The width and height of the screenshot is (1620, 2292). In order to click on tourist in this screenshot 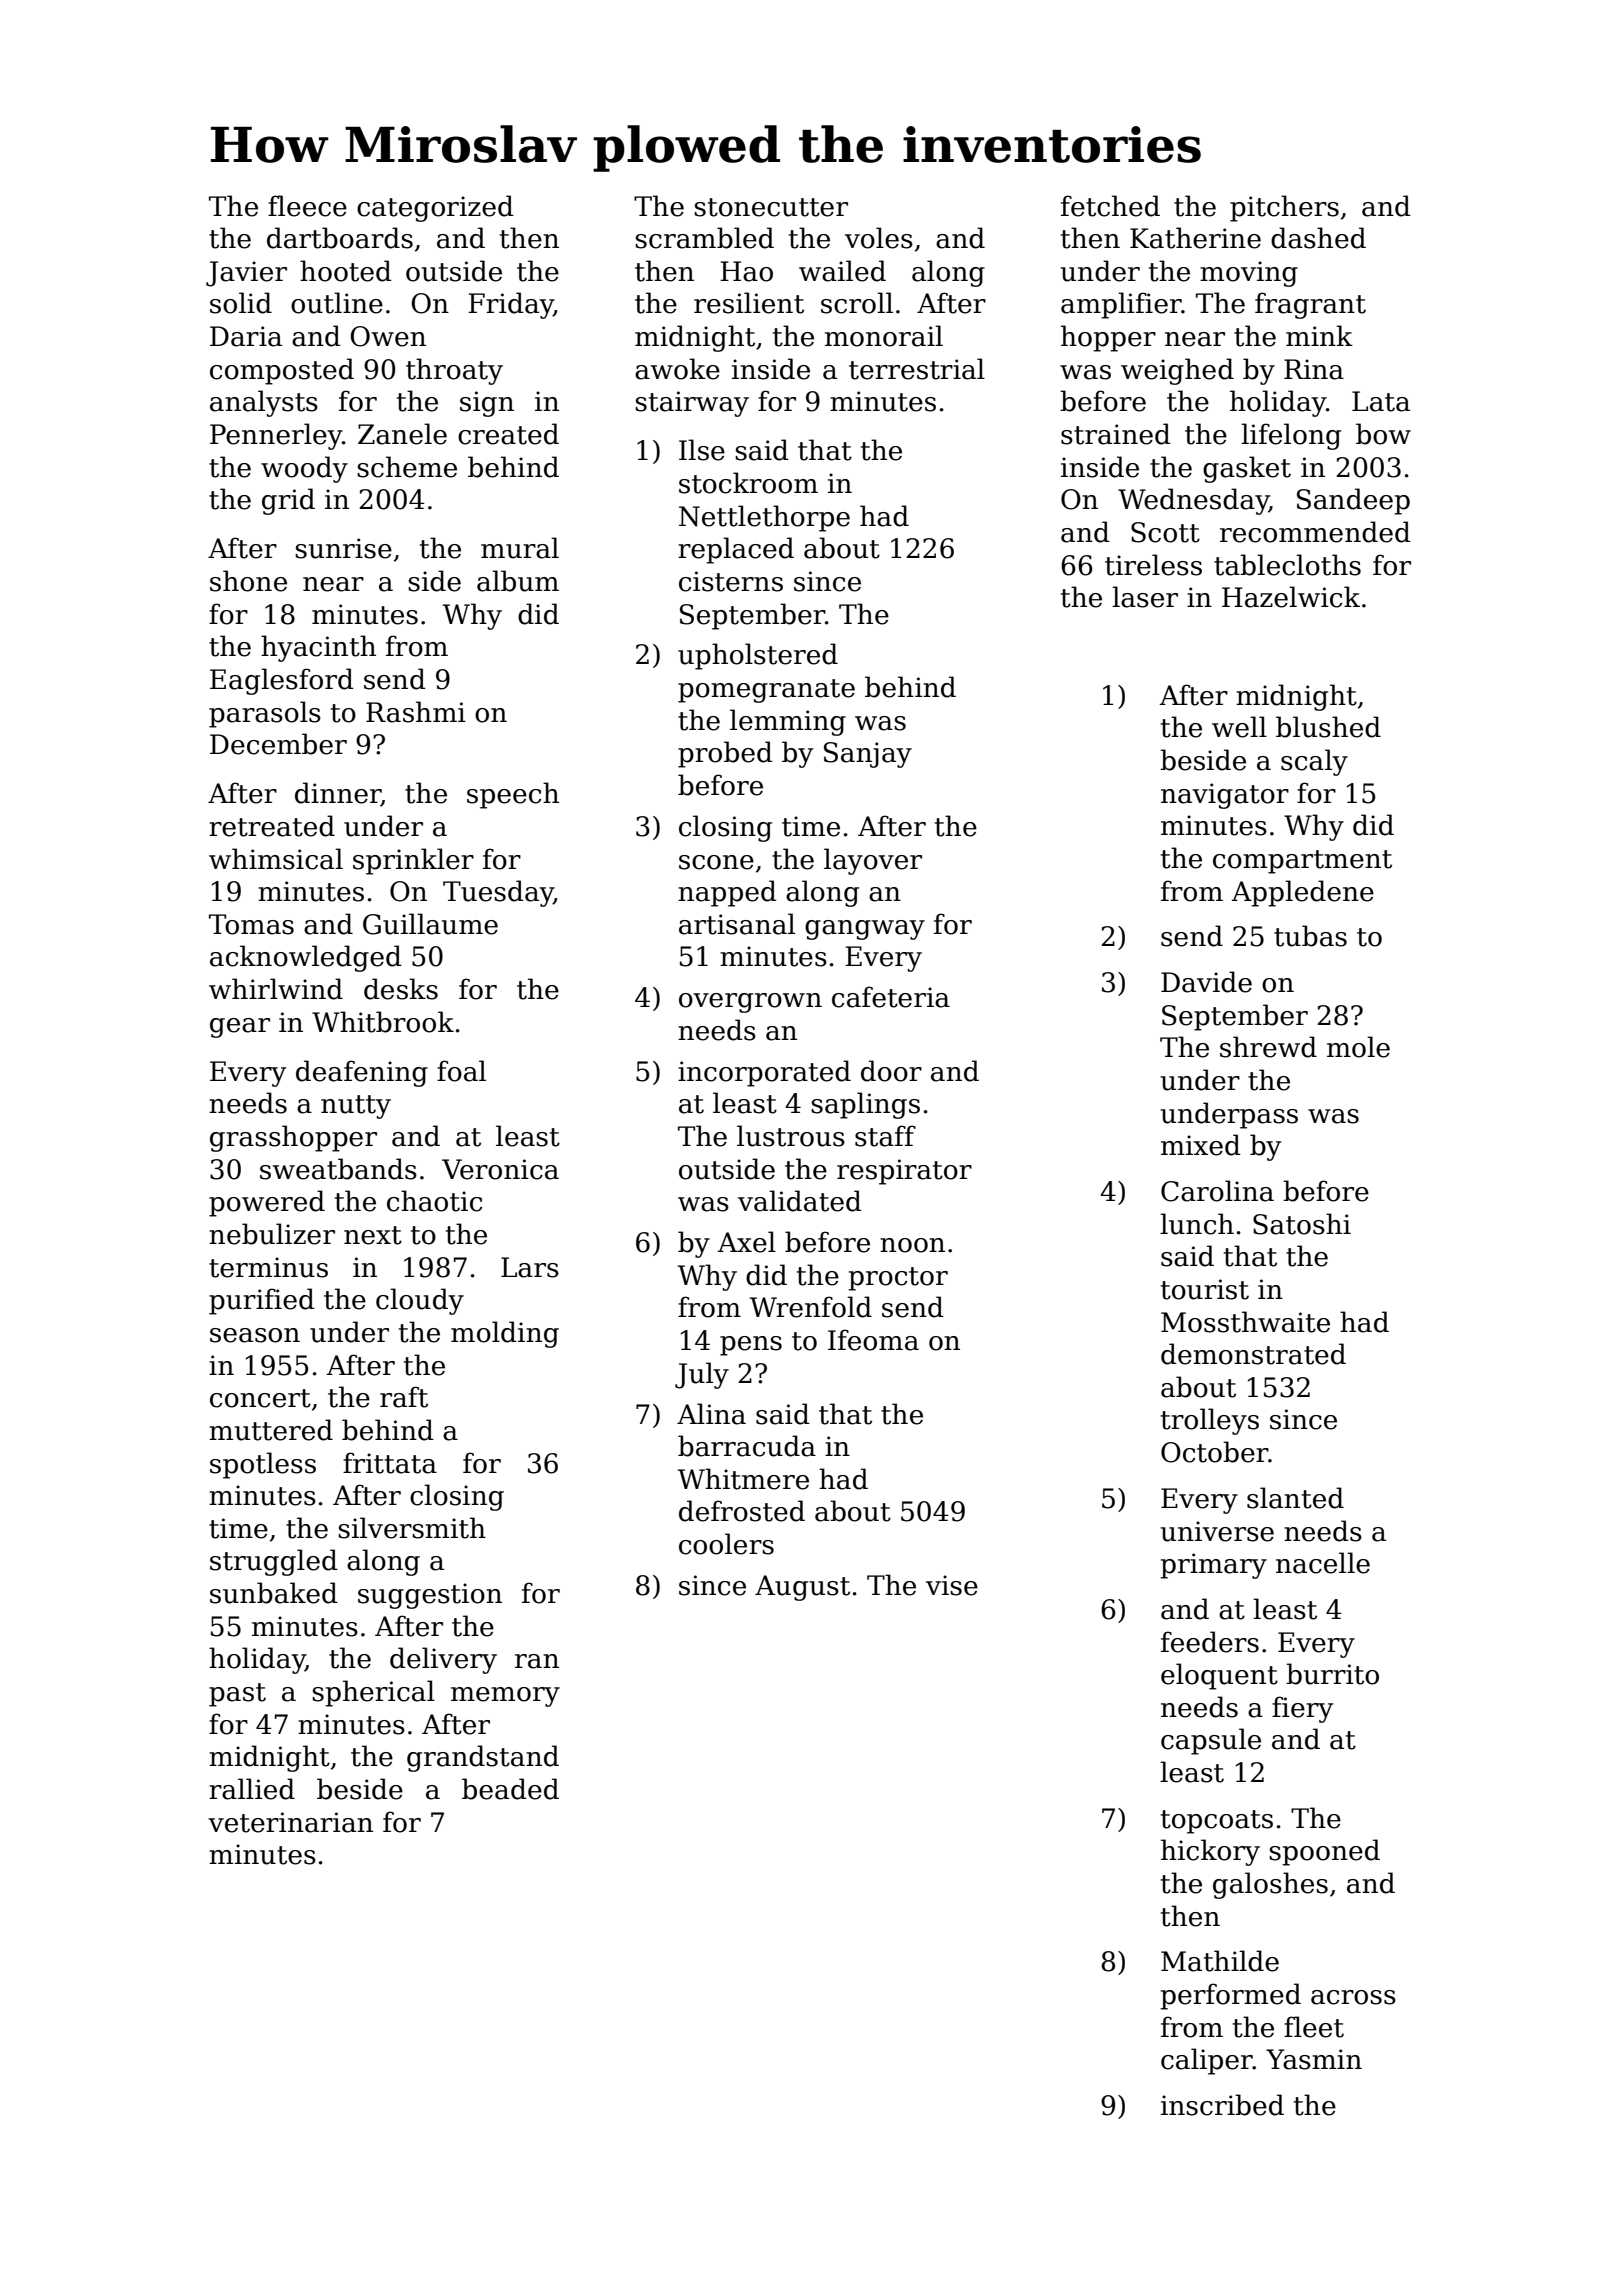, I will do `click(1205, 1289)`.
